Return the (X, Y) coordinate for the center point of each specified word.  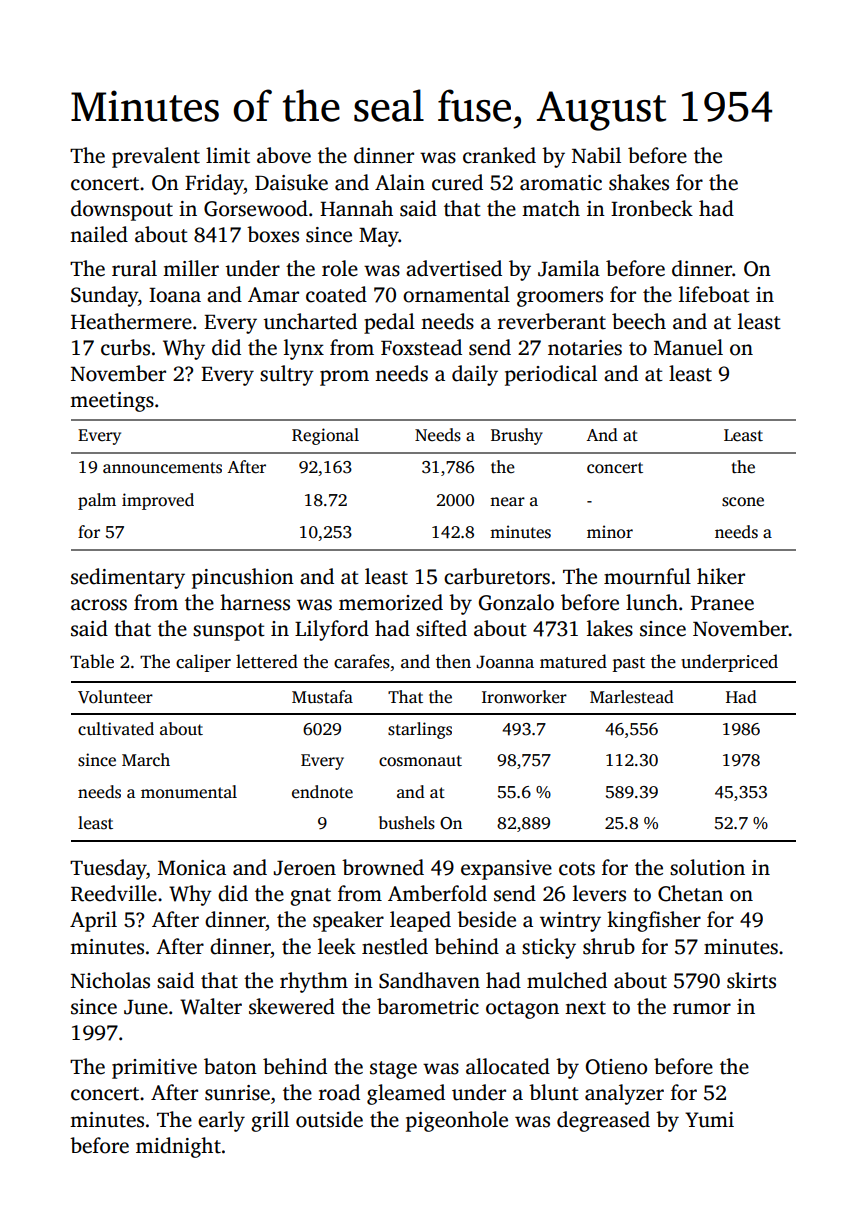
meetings (112, 402)
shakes (639, 182)
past (629, 664)
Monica (192, 868)
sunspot (229, 632)
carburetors (497, 576)
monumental (189, 792)
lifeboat (714, 294)
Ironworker (524, 697)
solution (707, 867)
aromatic (561, 183)
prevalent (156, 157)
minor (610, 532)
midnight (178, 1147)
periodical (551, 375)
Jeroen (305, 868)
